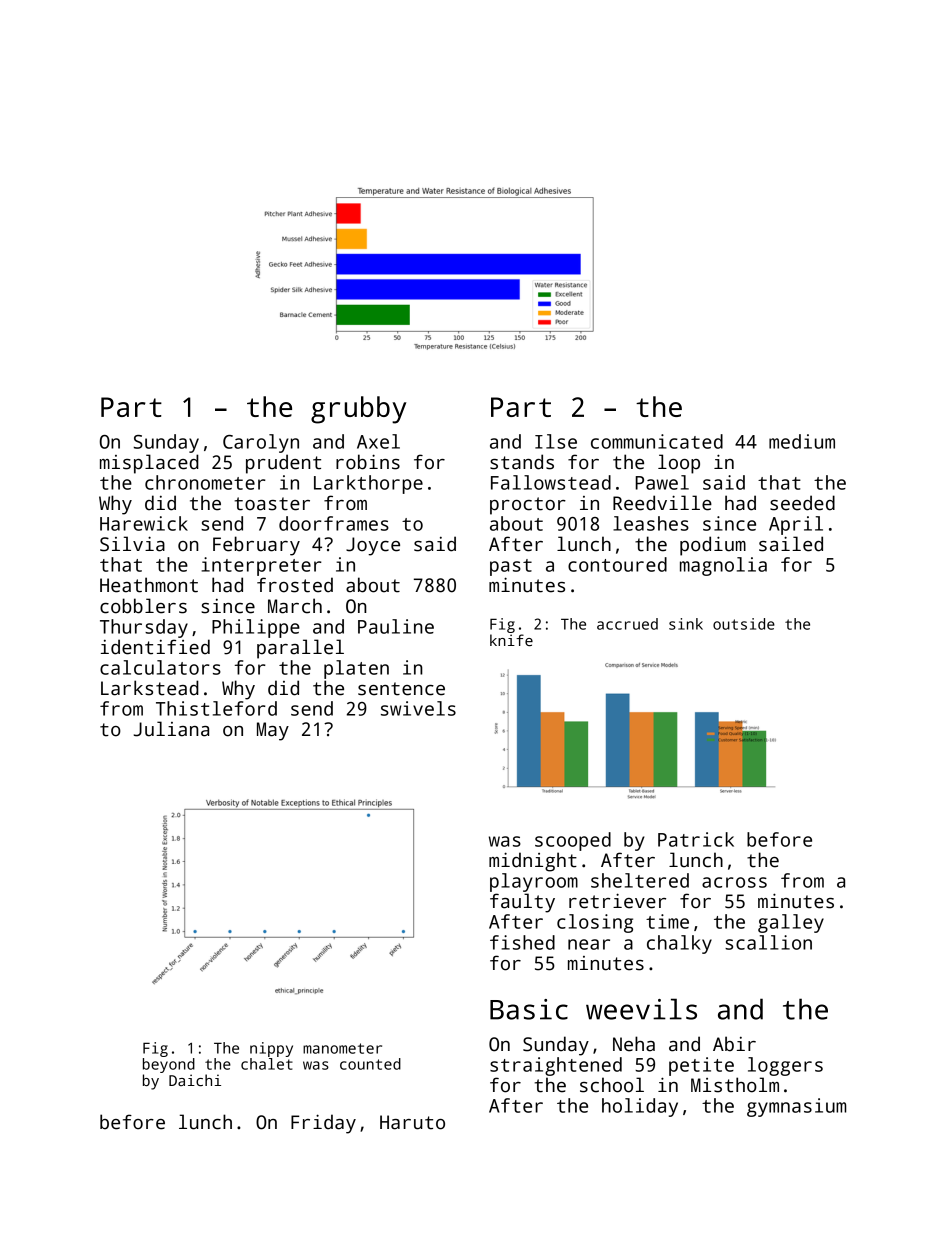  Describe the element at coordinates (271, 1049) in the image. I see `nippy` at that location.
